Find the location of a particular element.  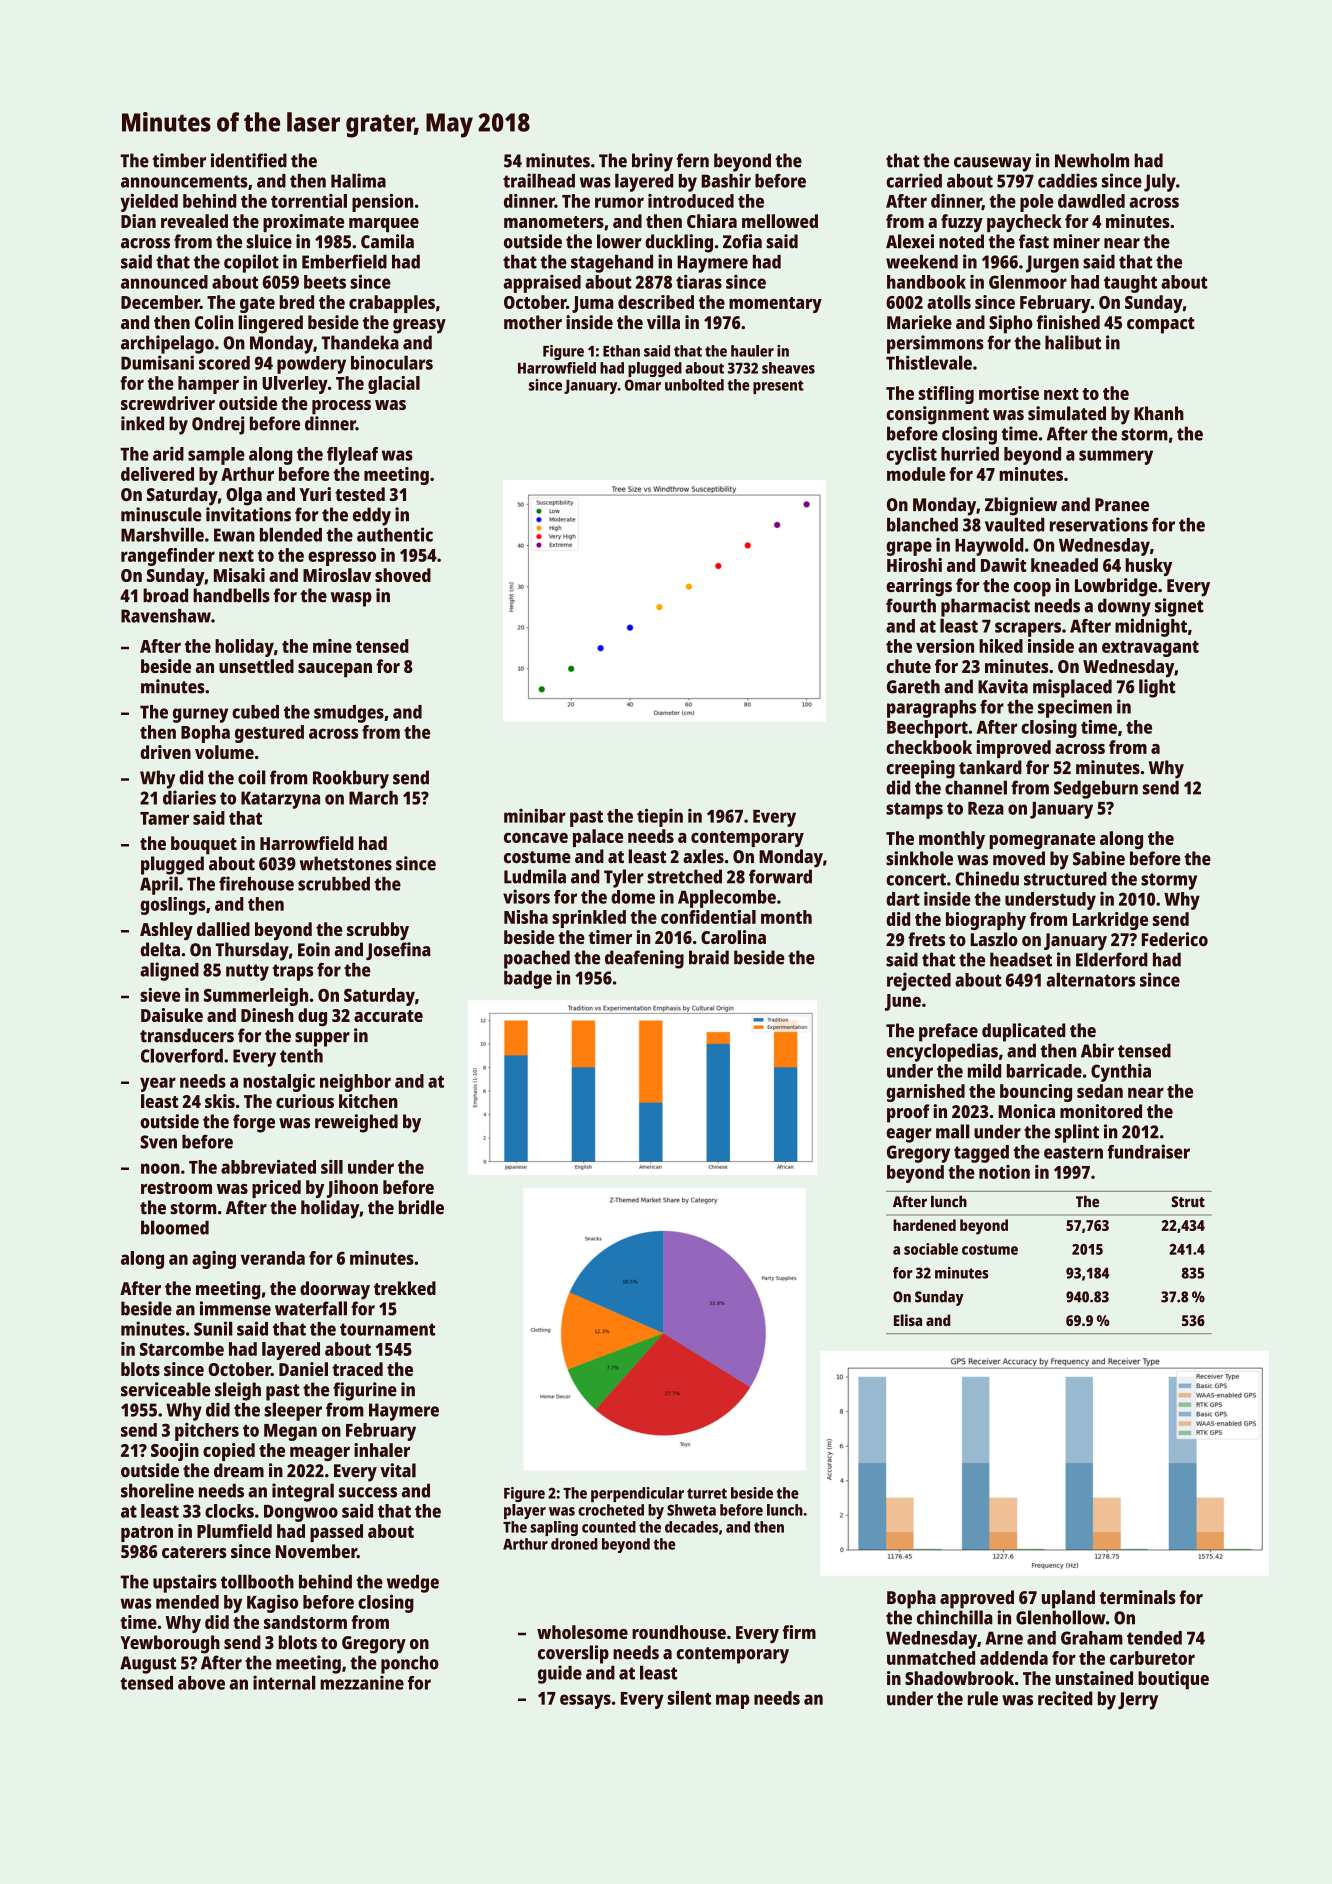

announced is located at coordinates (164, 282).
